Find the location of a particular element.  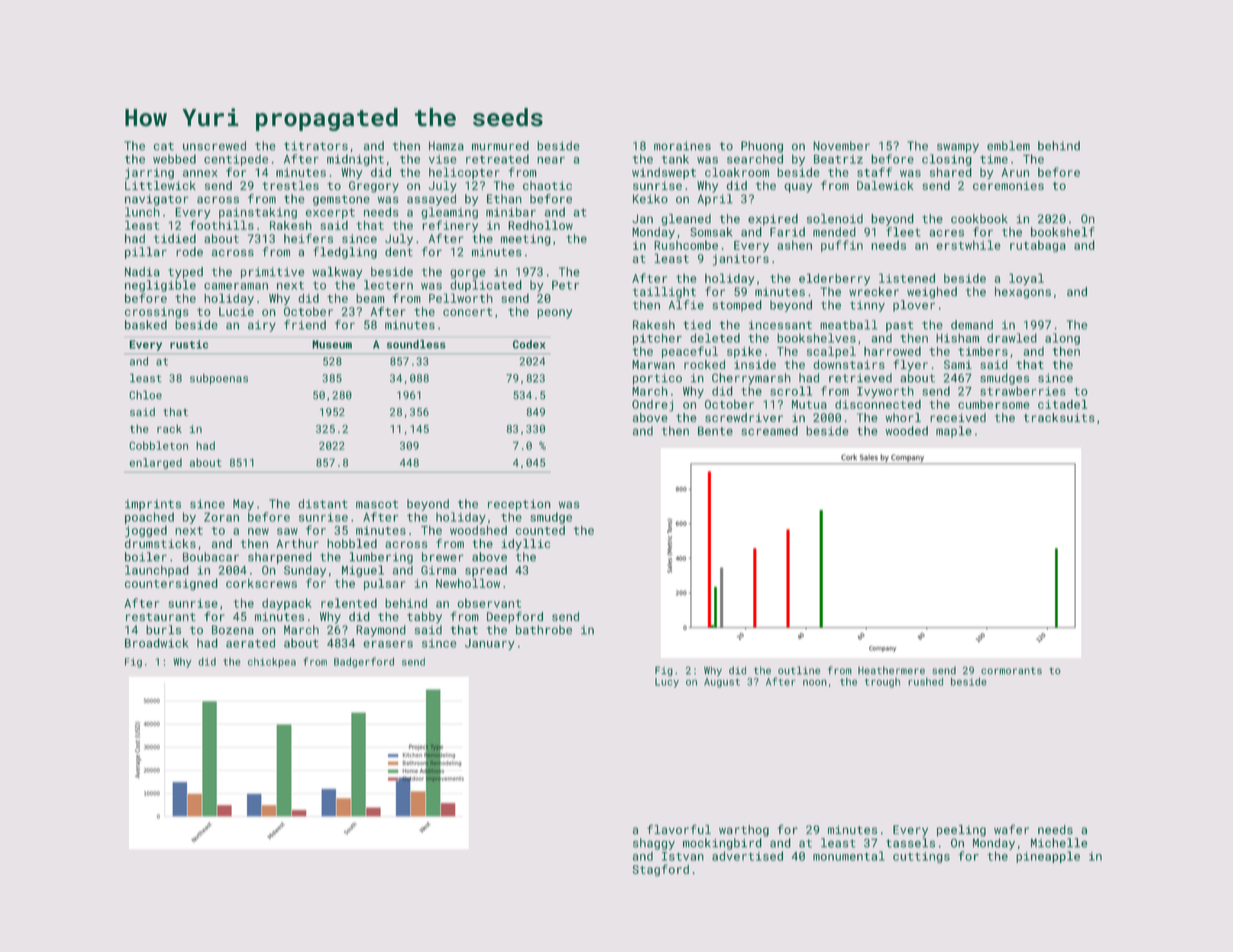

chaotic is located at coordinates (547, 185).
